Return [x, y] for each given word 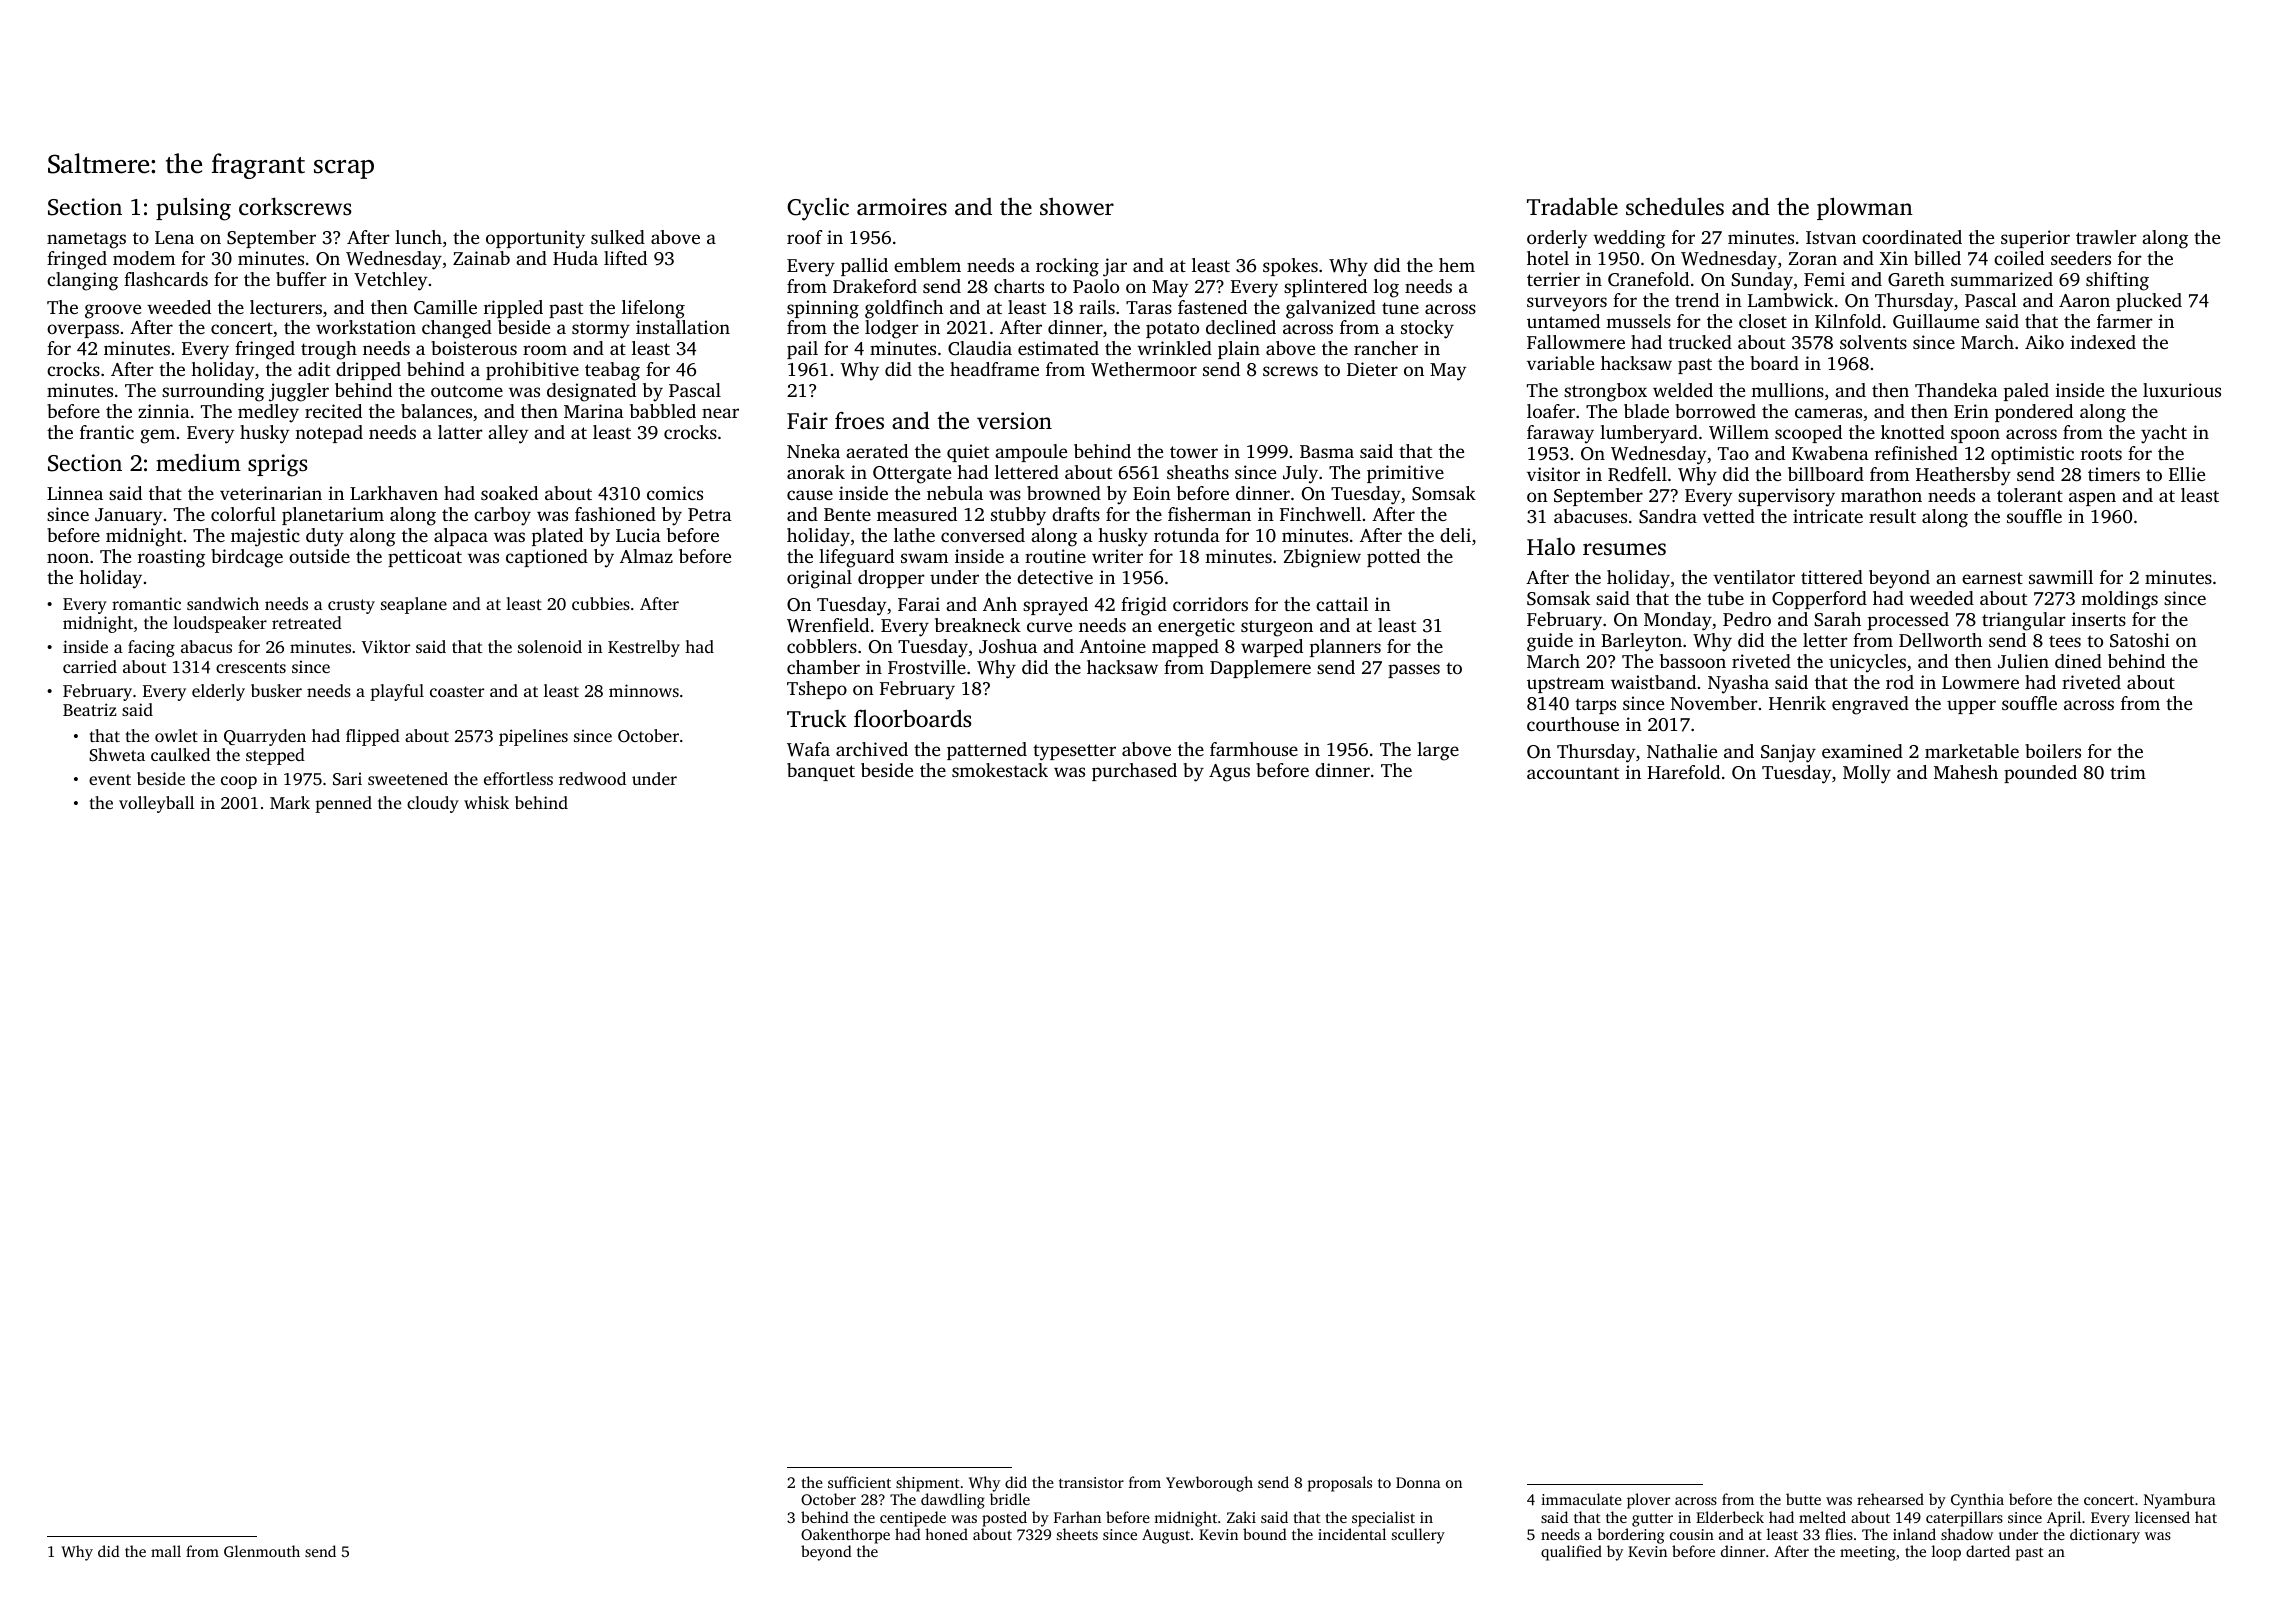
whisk [486, 802]
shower [1077, 207]
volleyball [156, 804]
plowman [1865, 208]
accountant [1573, 773]
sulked [618, 237]
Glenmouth [262, 1551]
